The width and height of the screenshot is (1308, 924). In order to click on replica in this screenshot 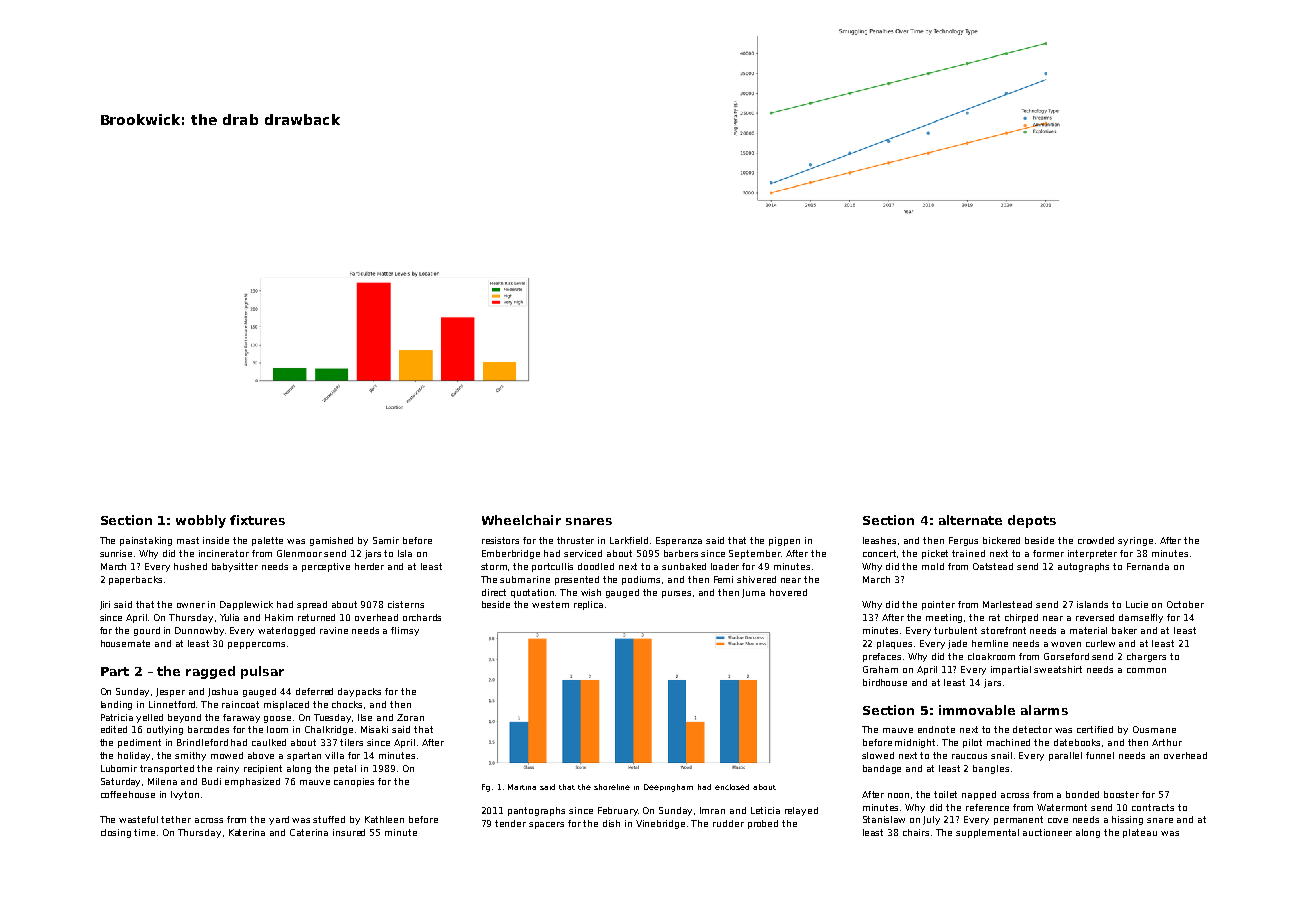, I will do `click(588, 605)`.
